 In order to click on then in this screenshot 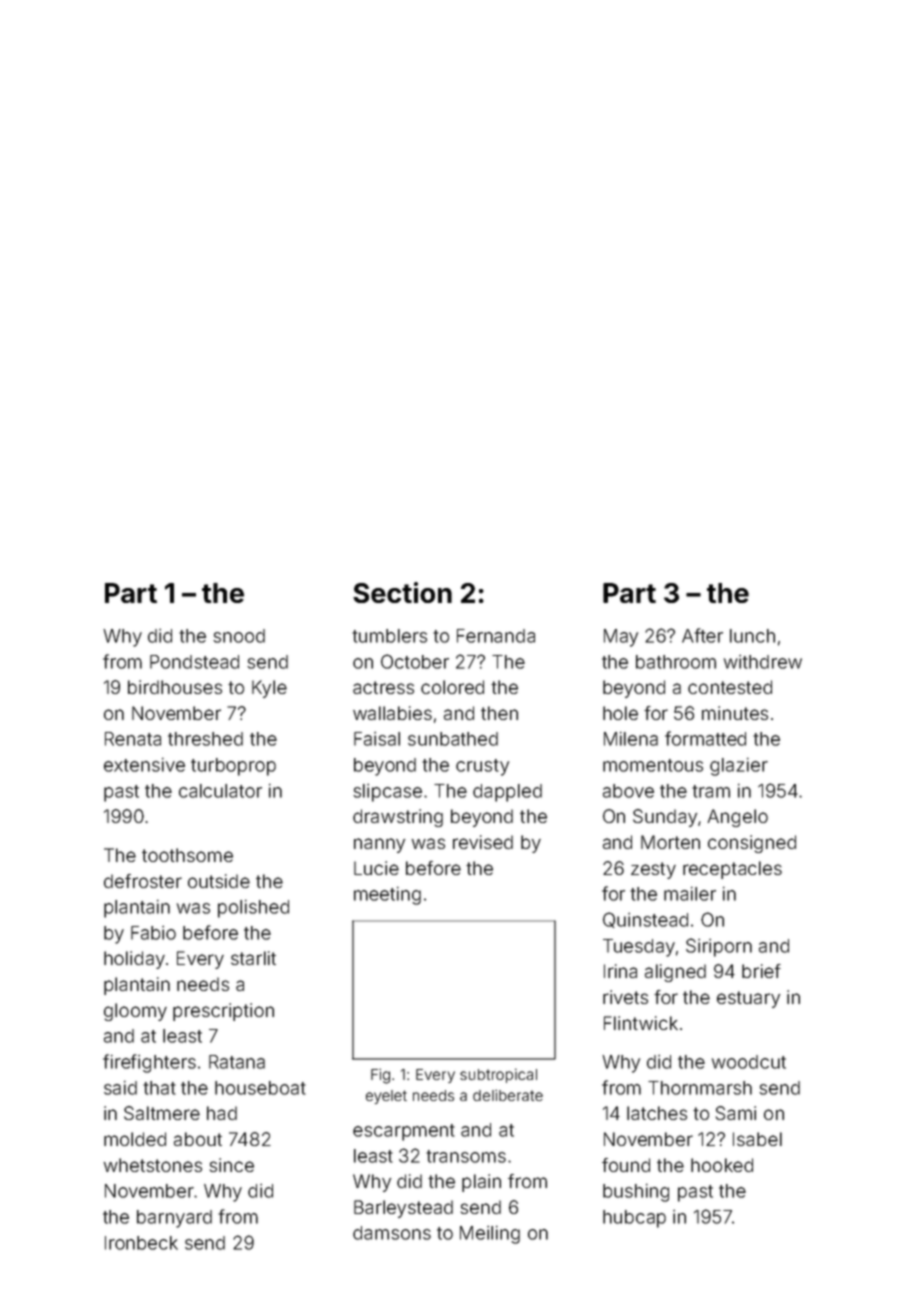, I will do `click(499, 713)`.
